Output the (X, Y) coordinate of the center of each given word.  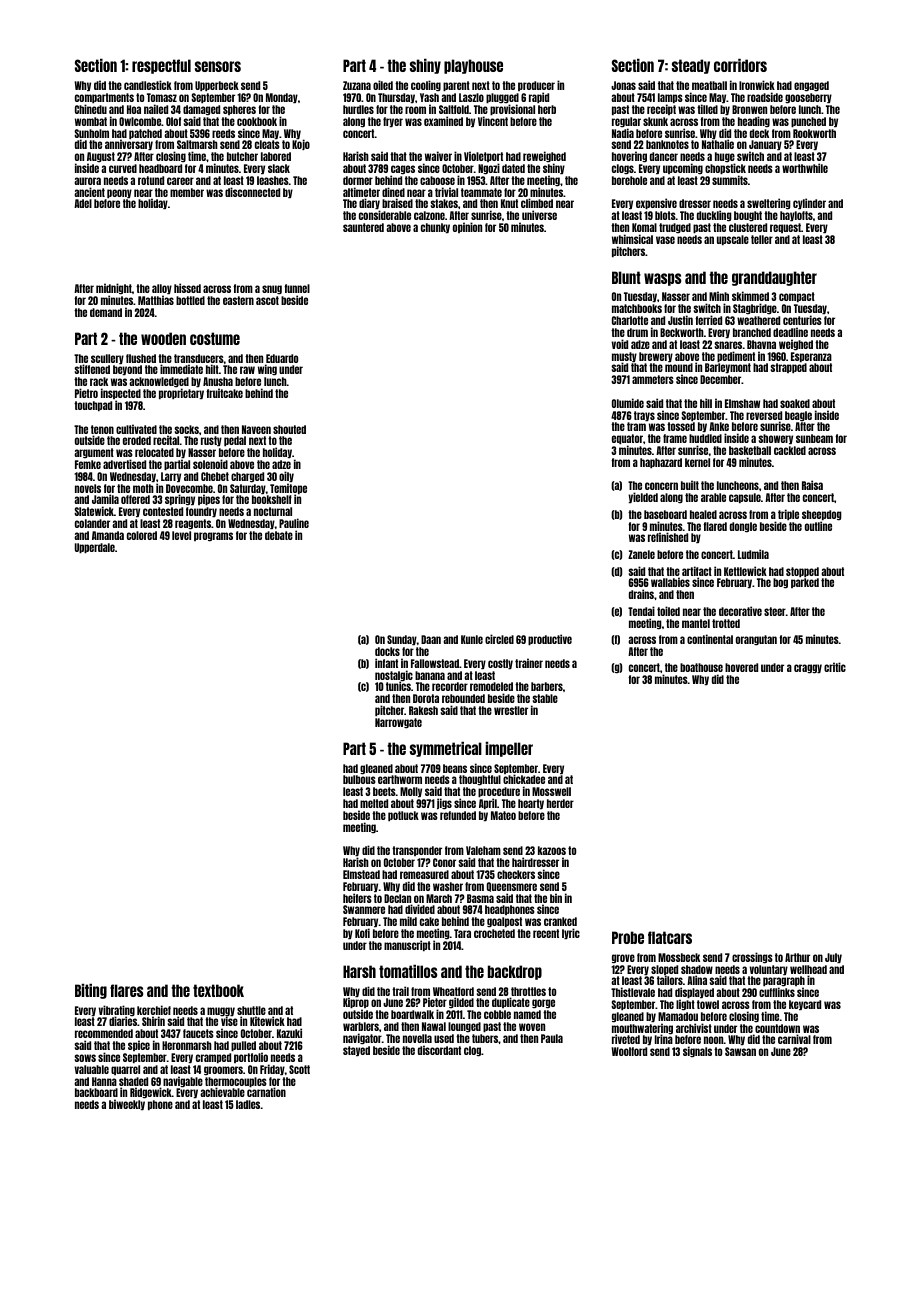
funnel (297, 288)
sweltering (769, 204)
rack (99, 381)
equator (627, 440)
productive (550, 639)
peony (119, 193)
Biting (91, 991)
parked (805, 583)
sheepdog (822, 515)
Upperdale (95, 548)
